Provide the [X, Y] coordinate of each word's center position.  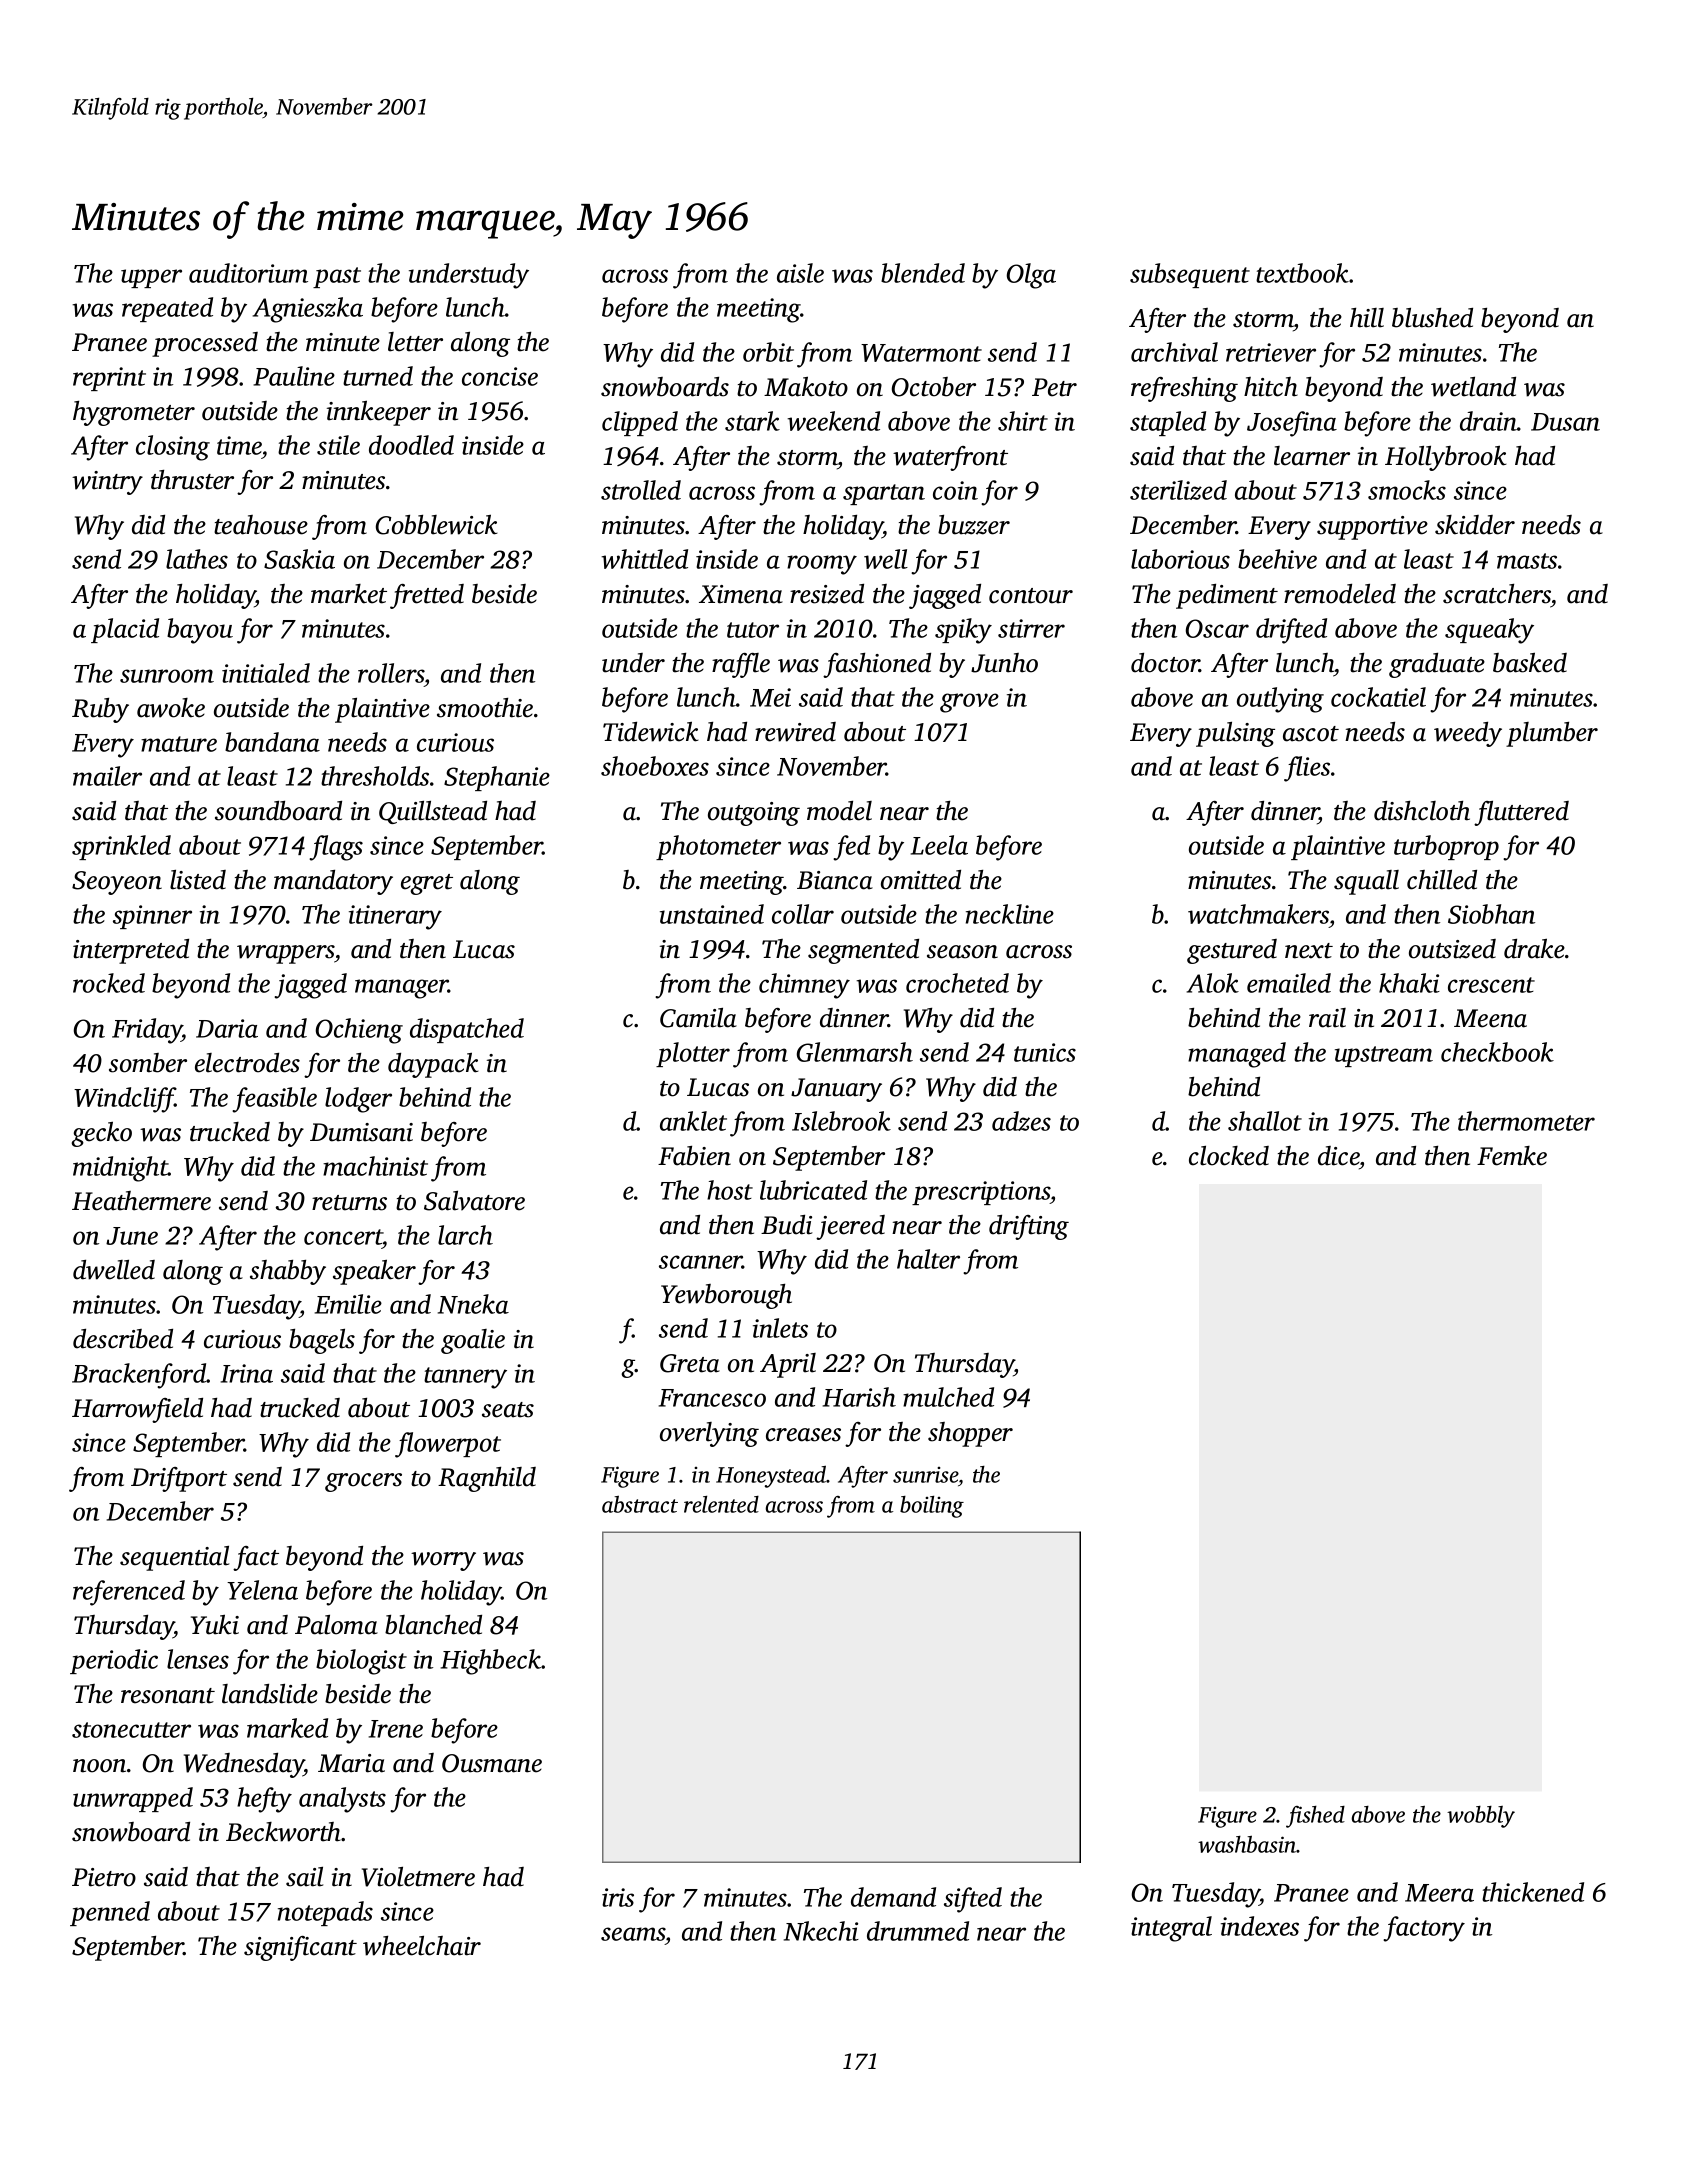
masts [1527, 561]
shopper [970, 1434]
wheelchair [422, 1946]
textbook [1302, 273]
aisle [800, 273]
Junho [1004, 663]
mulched [948, 1397]
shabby [288, 1272]
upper [151, 278]
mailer [107, 776]
